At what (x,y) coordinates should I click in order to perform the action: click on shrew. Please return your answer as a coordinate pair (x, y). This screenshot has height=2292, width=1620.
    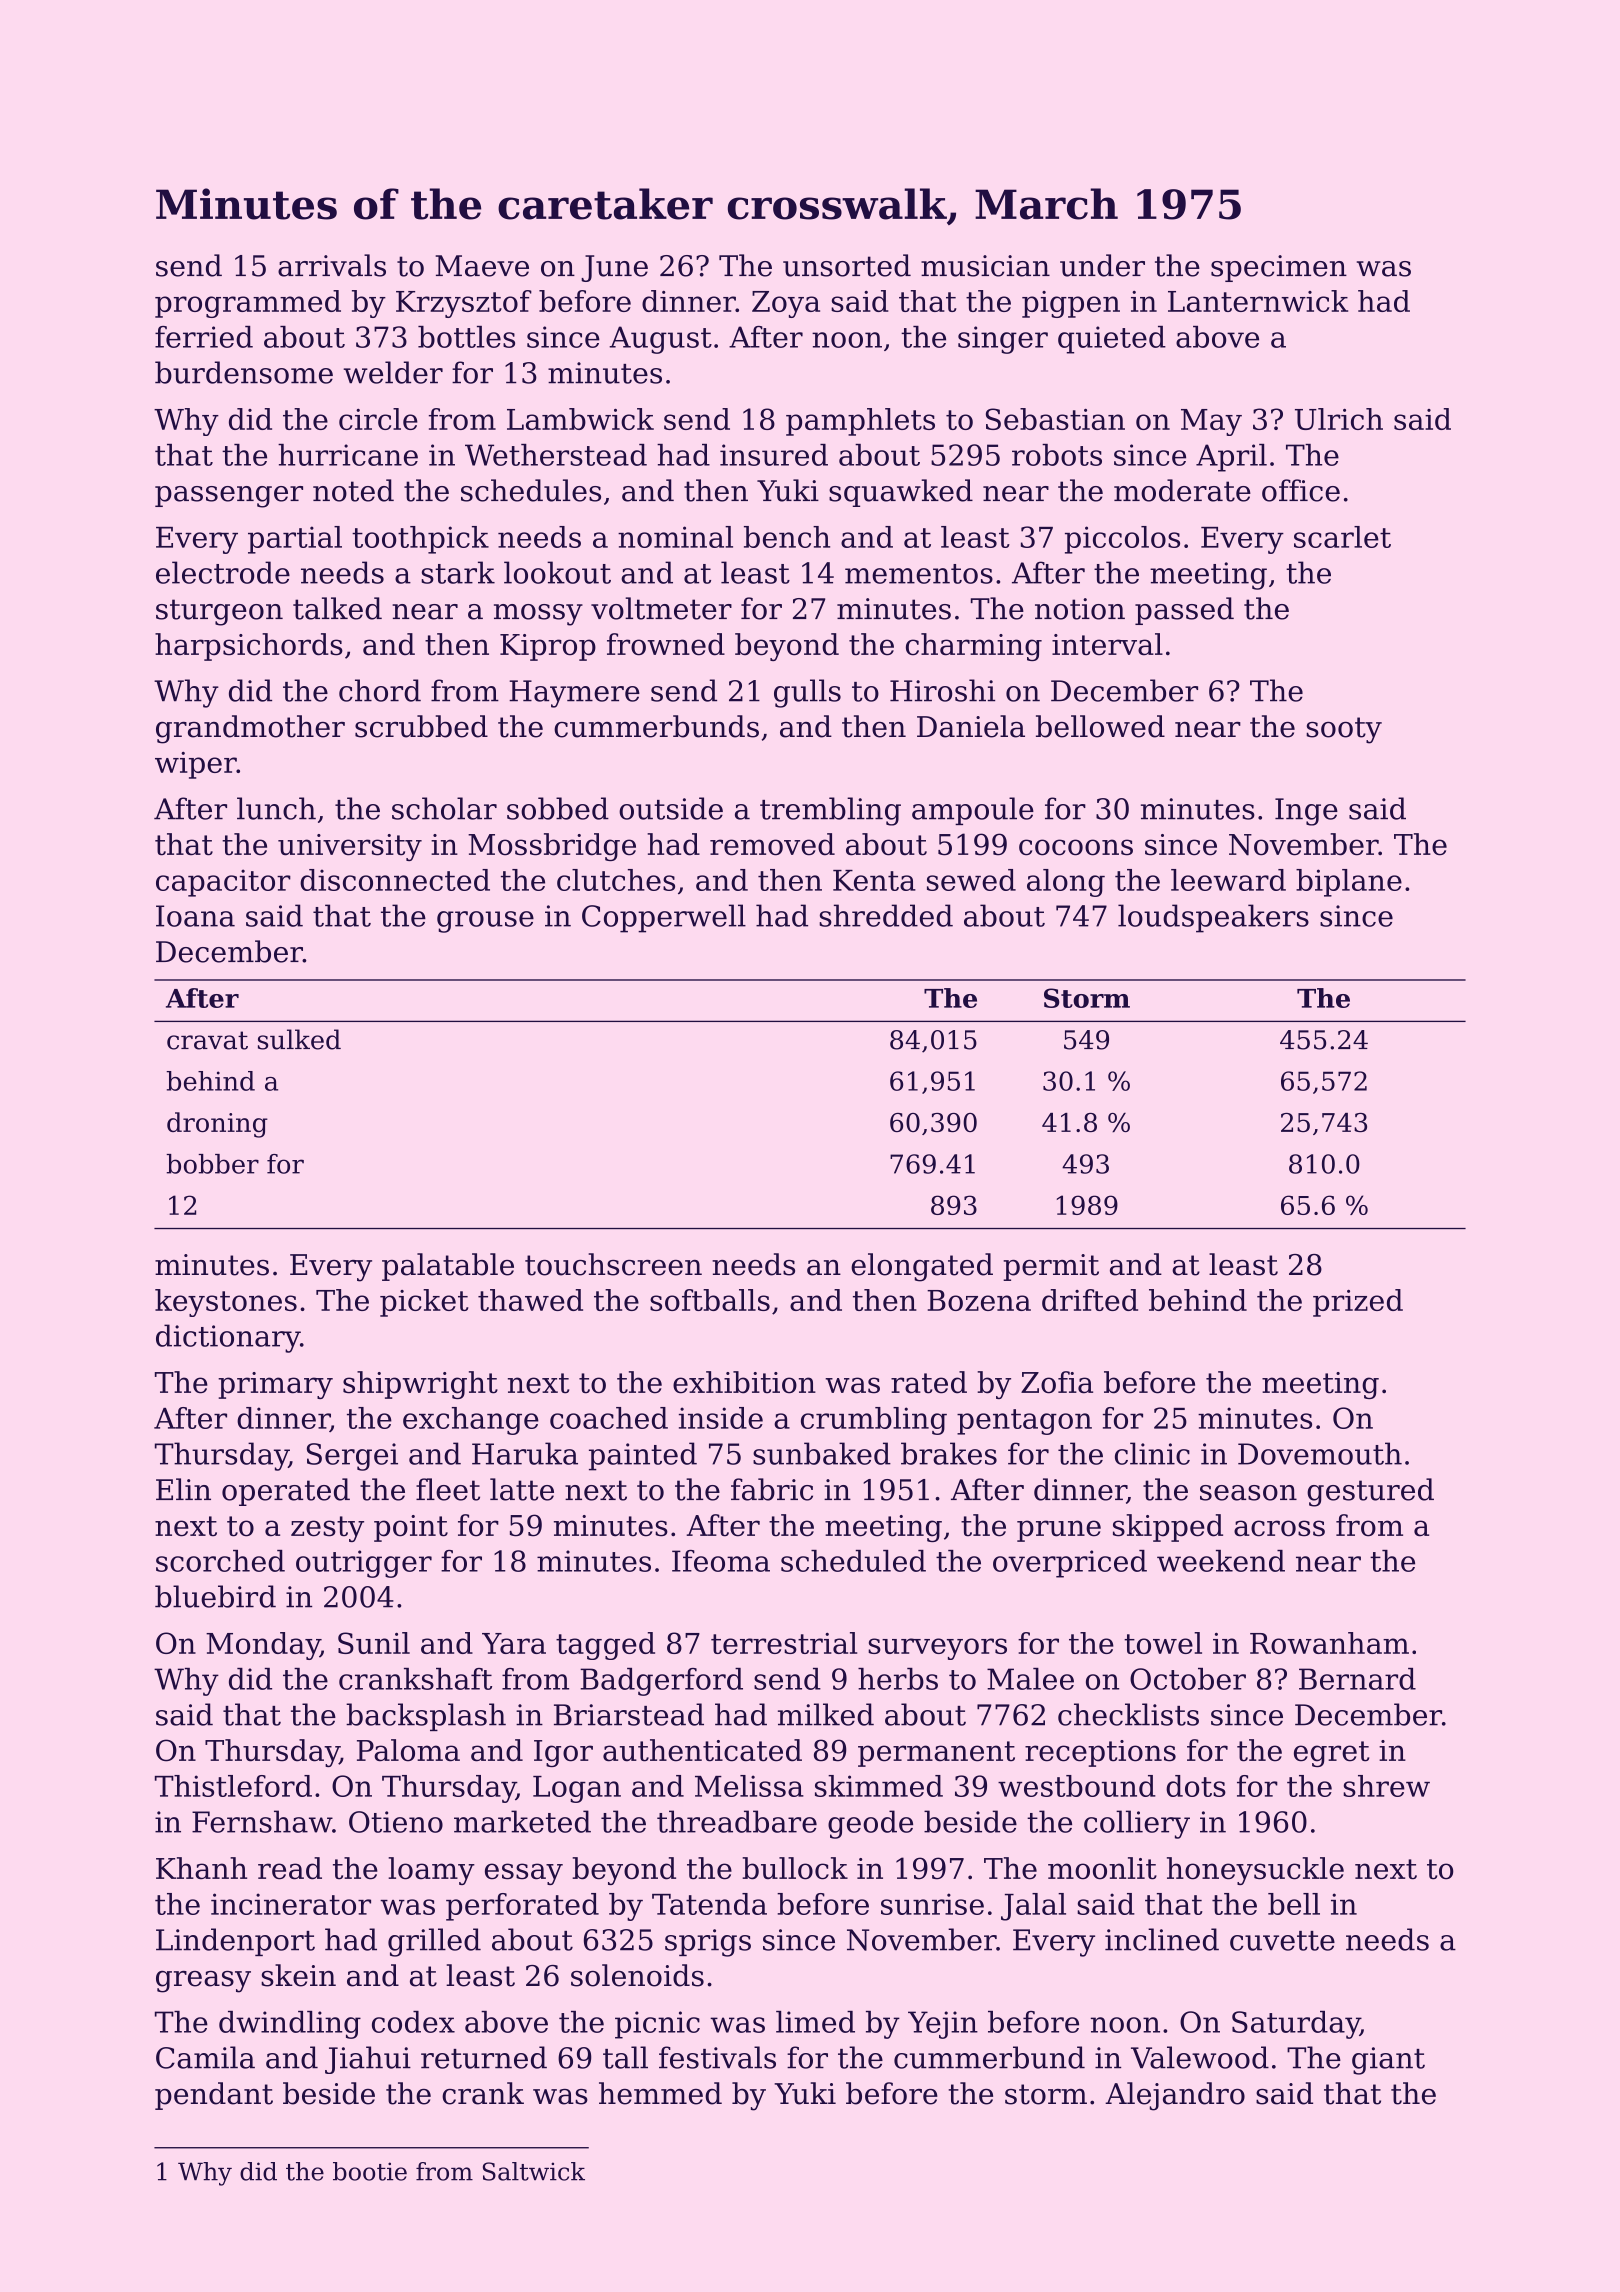
    Looking at the image, I should click on (1386, 1786).
